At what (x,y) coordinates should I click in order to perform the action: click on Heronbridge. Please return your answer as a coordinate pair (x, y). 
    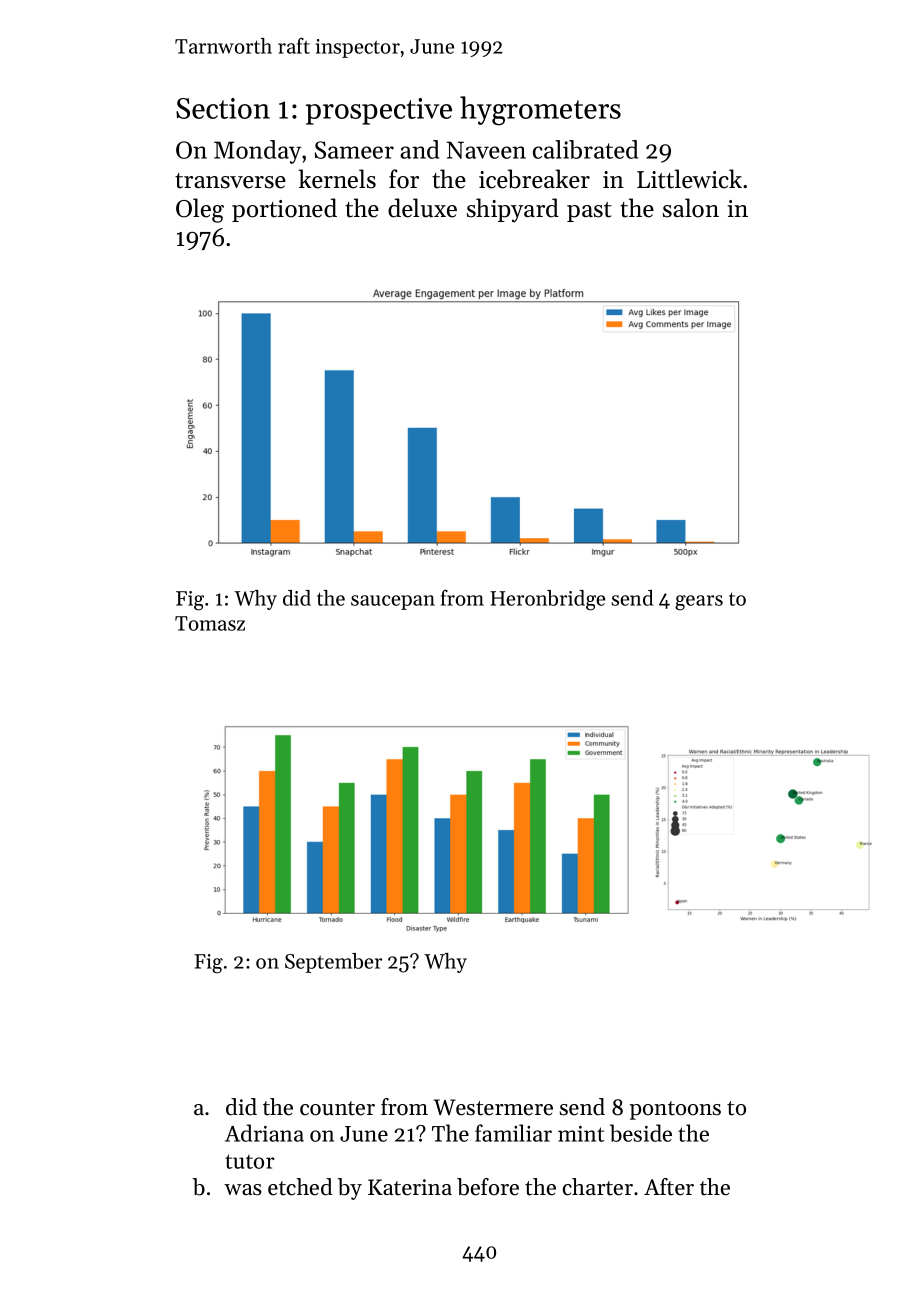
    Looking at the image, I should click on (547, 600).
